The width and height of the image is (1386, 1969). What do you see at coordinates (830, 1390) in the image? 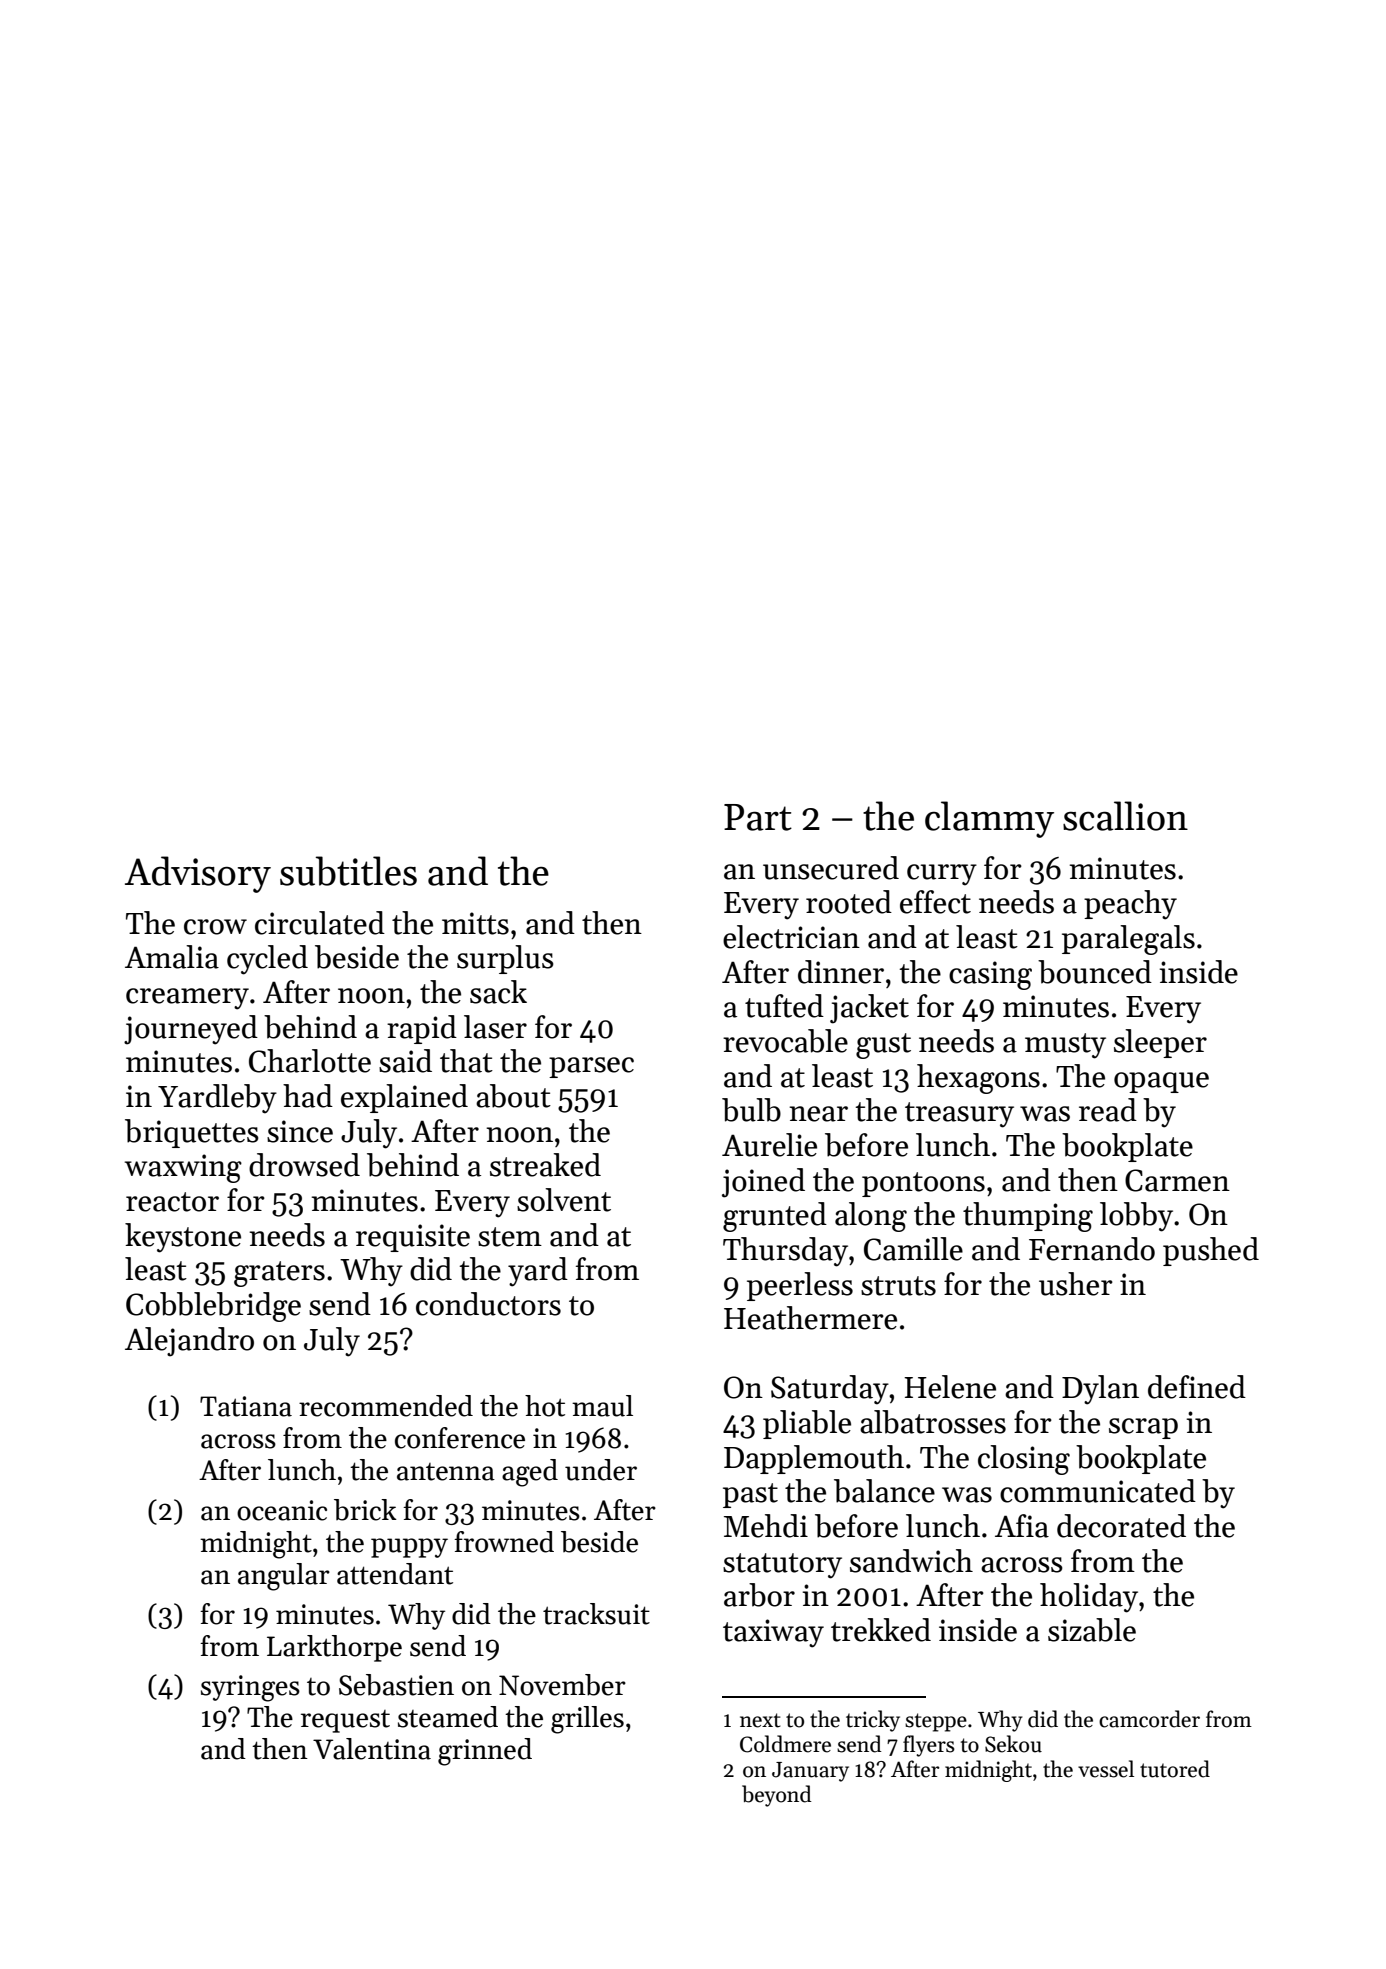
I see `Saturday` at bounding box center [830, 1390].
